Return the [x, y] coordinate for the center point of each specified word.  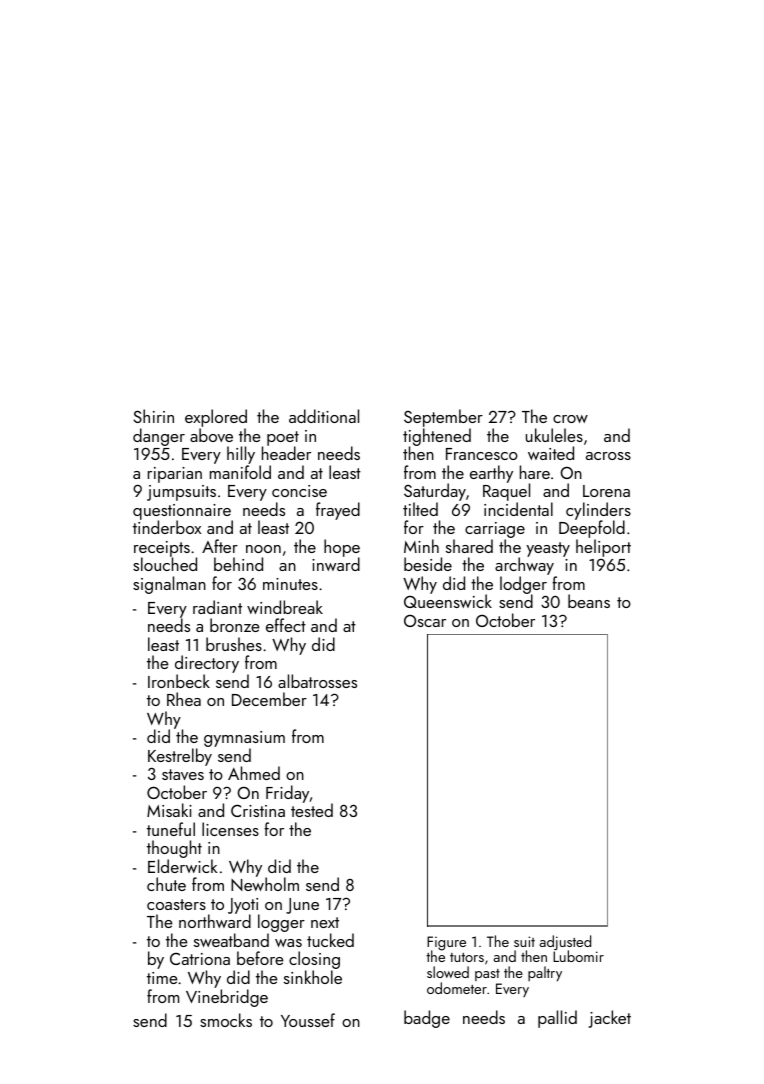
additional [324, 416]
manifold [240, 472]
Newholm [265, 884]
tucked [330, 940]
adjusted [565, 943]
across [608, 456]
